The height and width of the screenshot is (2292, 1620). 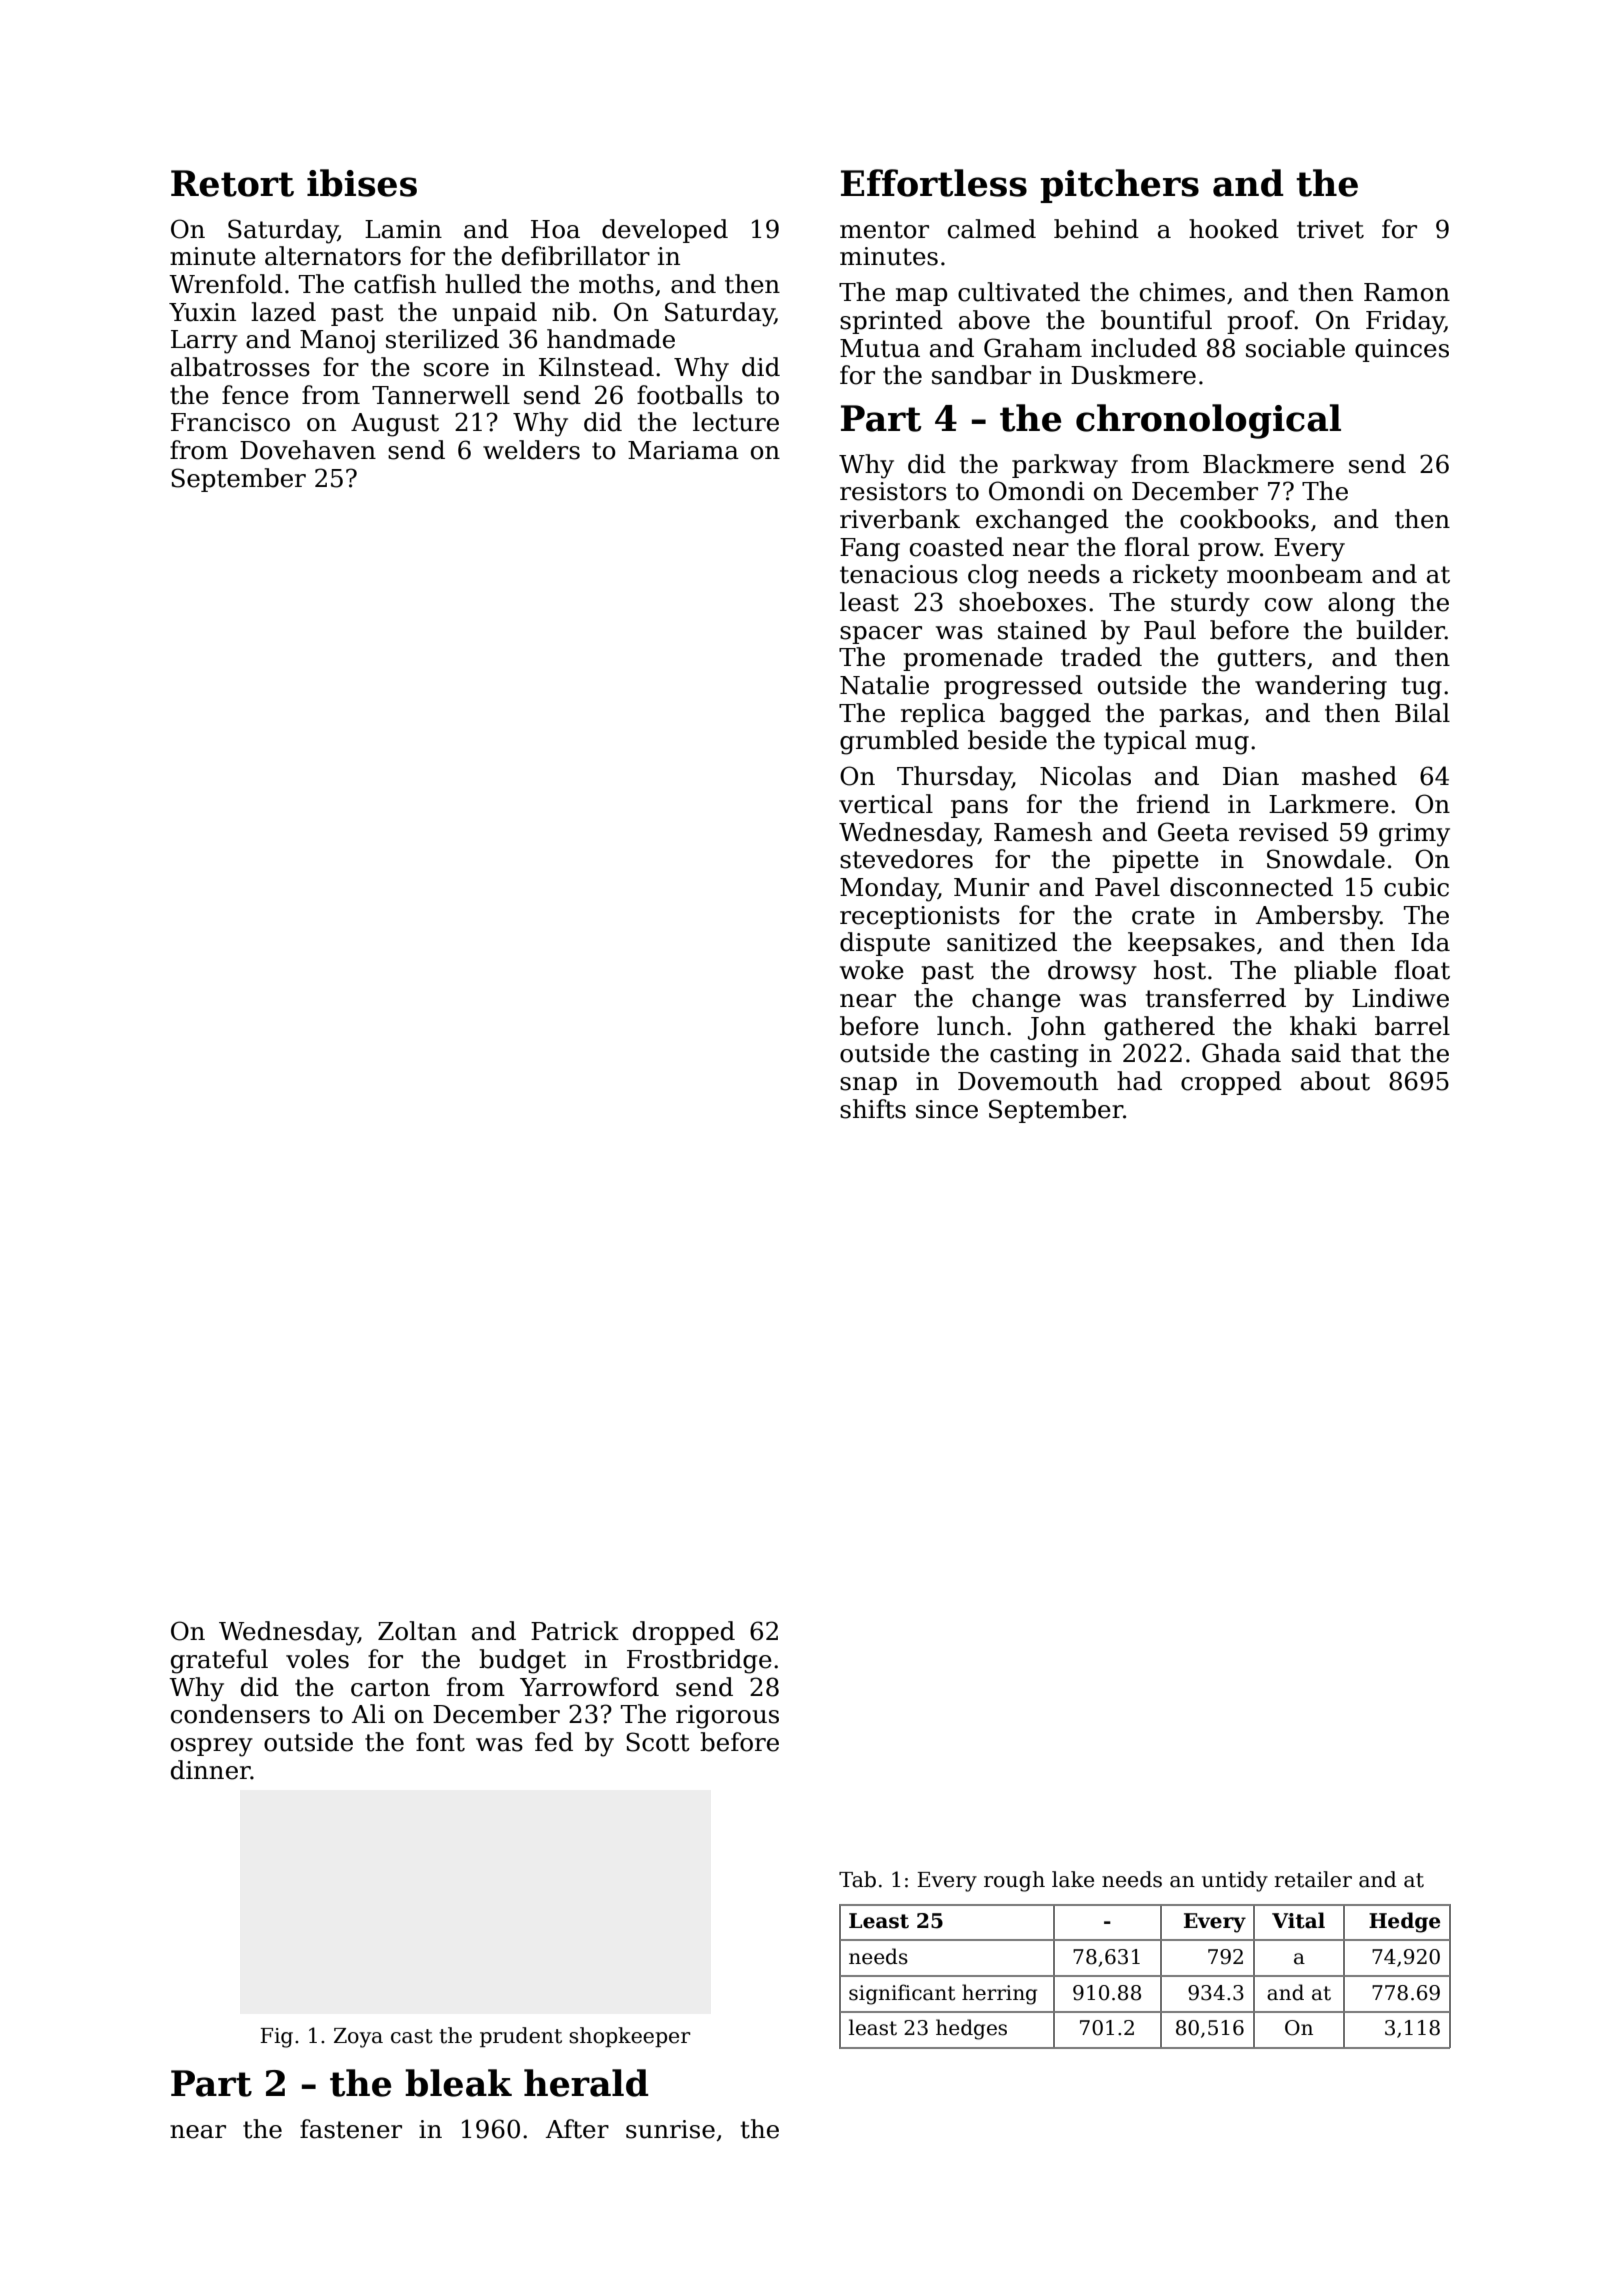 I want to click on ibises, so click(x=362, y=183).
